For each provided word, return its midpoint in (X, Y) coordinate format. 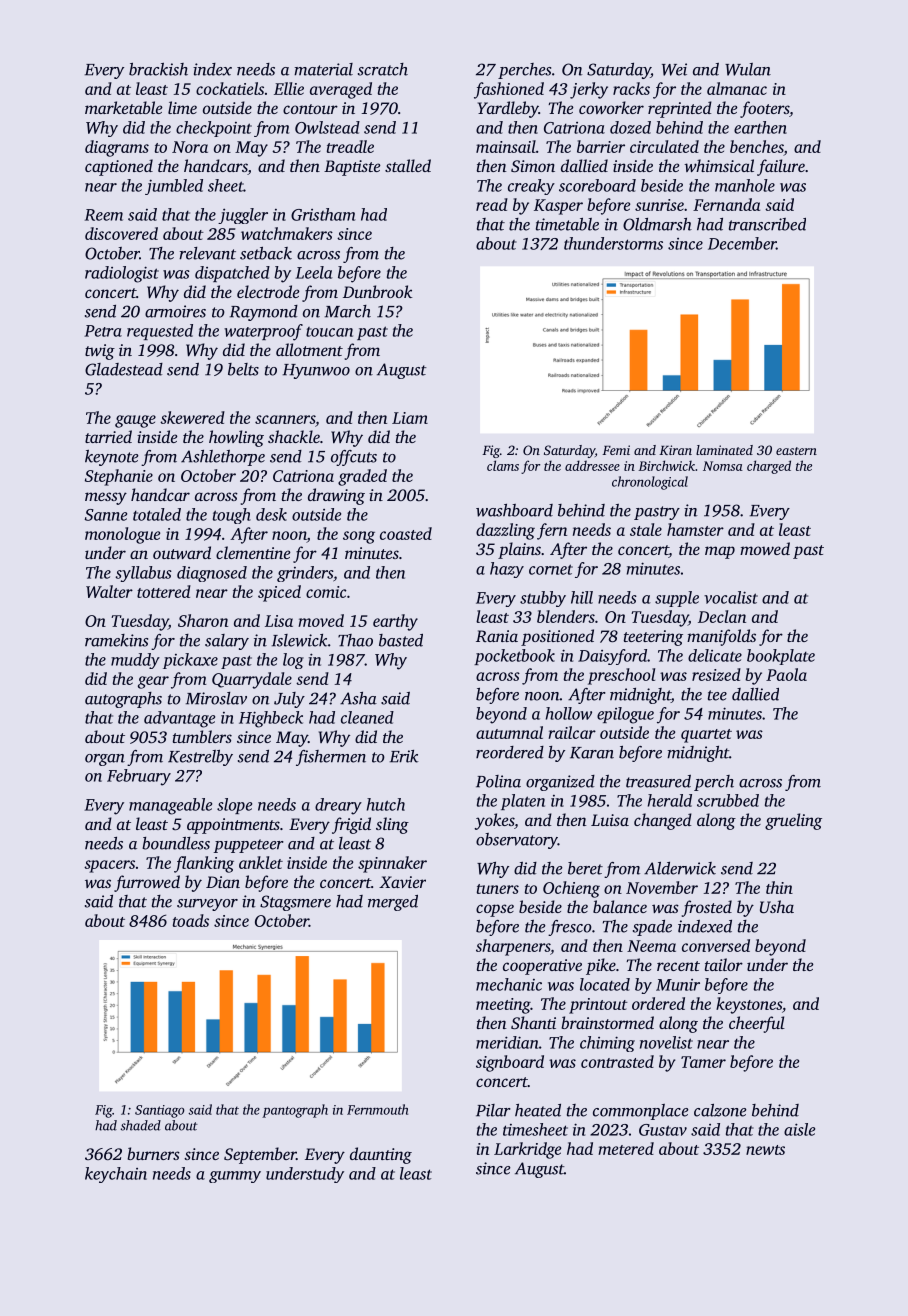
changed (663, 821)
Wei (674, 69)
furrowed (147, 883)
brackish (158, 69)
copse (495, 910)
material (323, 69)
